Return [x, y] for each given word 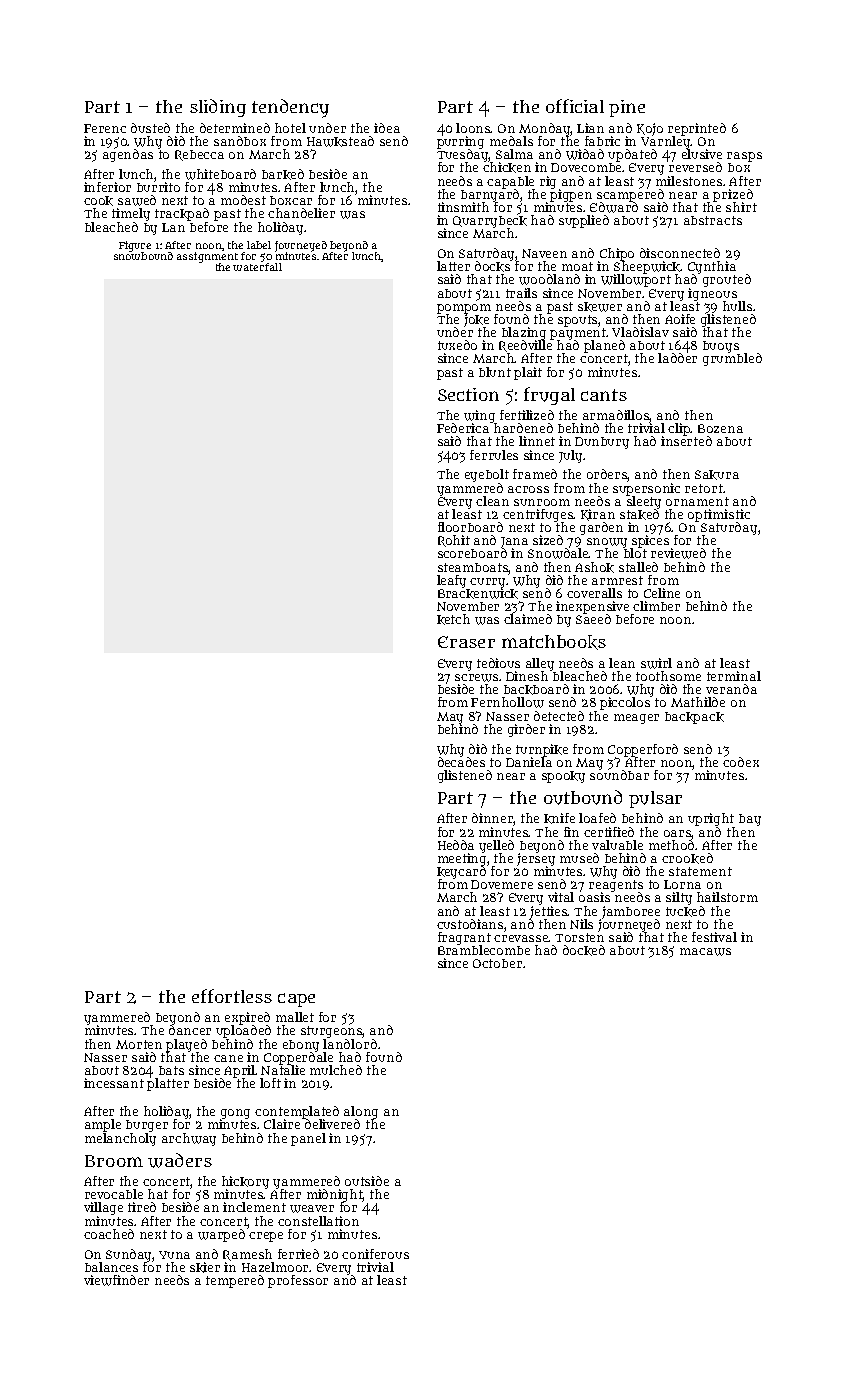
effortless [232, 996]
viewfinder [116, 1280]
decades [461, 762]
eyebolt [487, 475]
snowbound [143, 256]
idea [387, 128]
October [497, 963]
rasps [744, 157]
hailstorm [727, 897]
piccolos [625, 703]
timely [131, 214]
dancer [190, 1030]
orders [607, 474]
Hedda [456, 845]
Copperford [643, 750]
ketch [453, 619]
